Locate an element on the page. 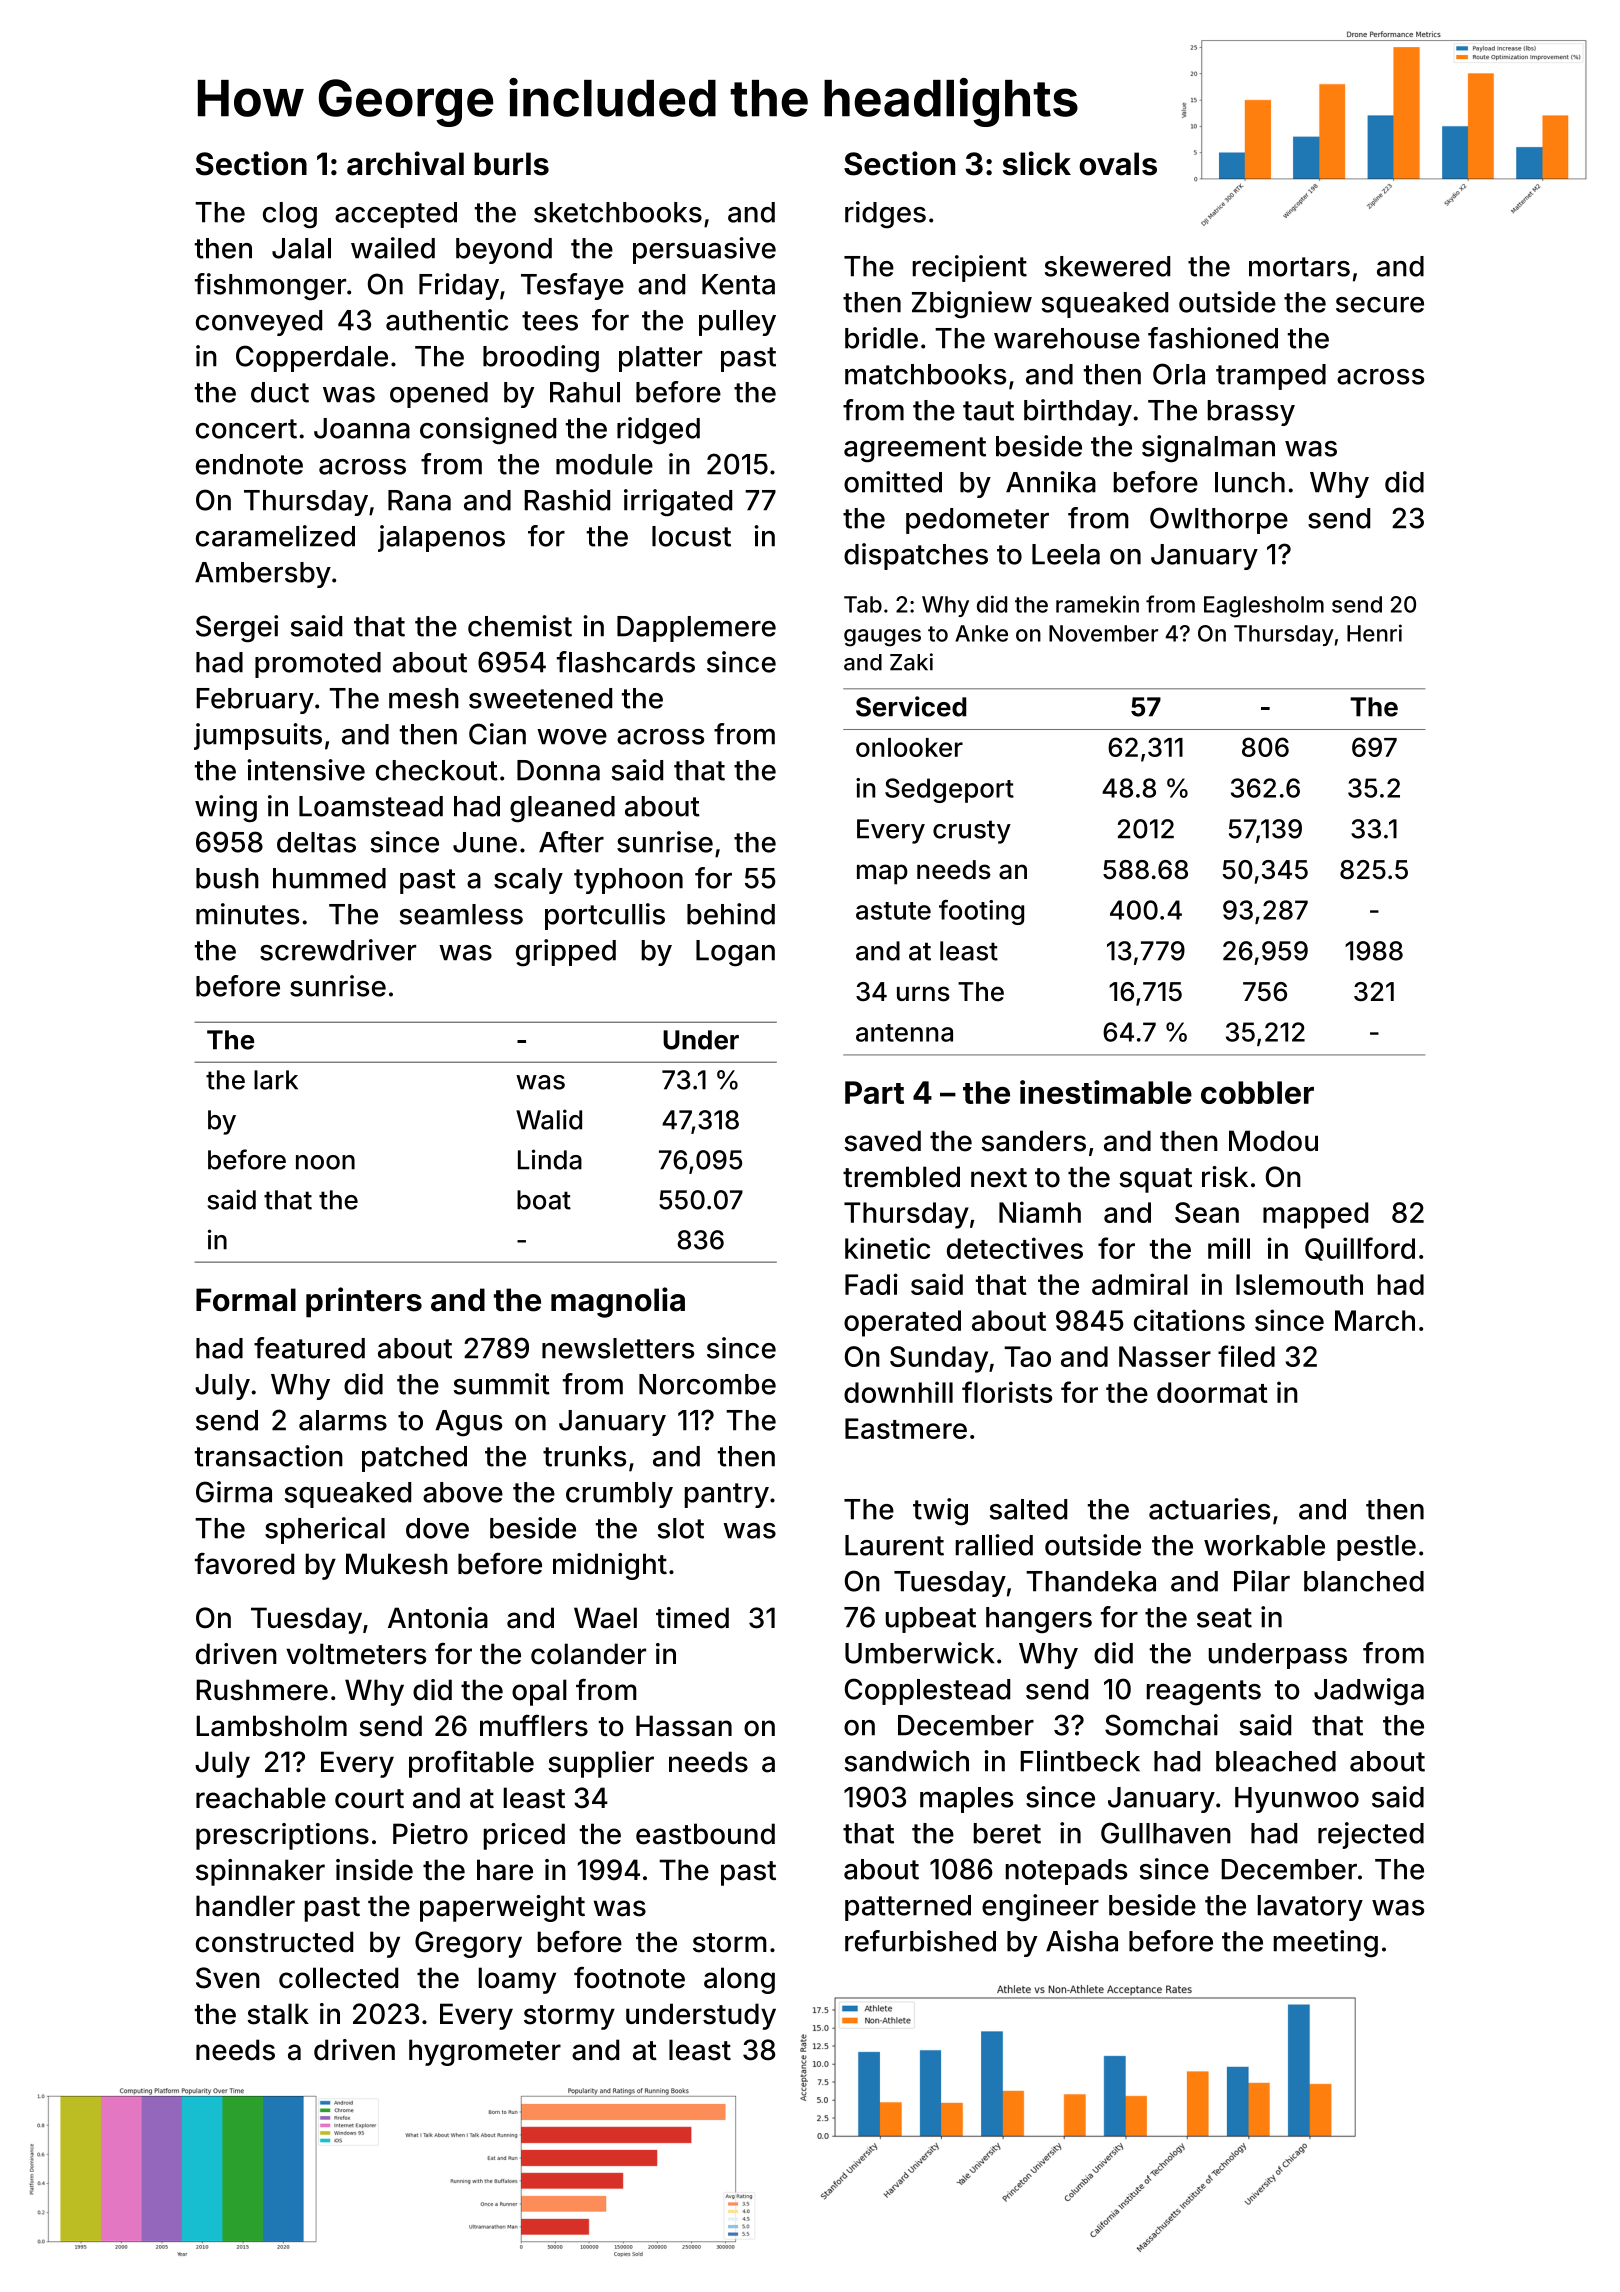 Image resolution: width=1620 pixels, height=2292 pixels. Antonia is located at coordinates (438, 1618).
